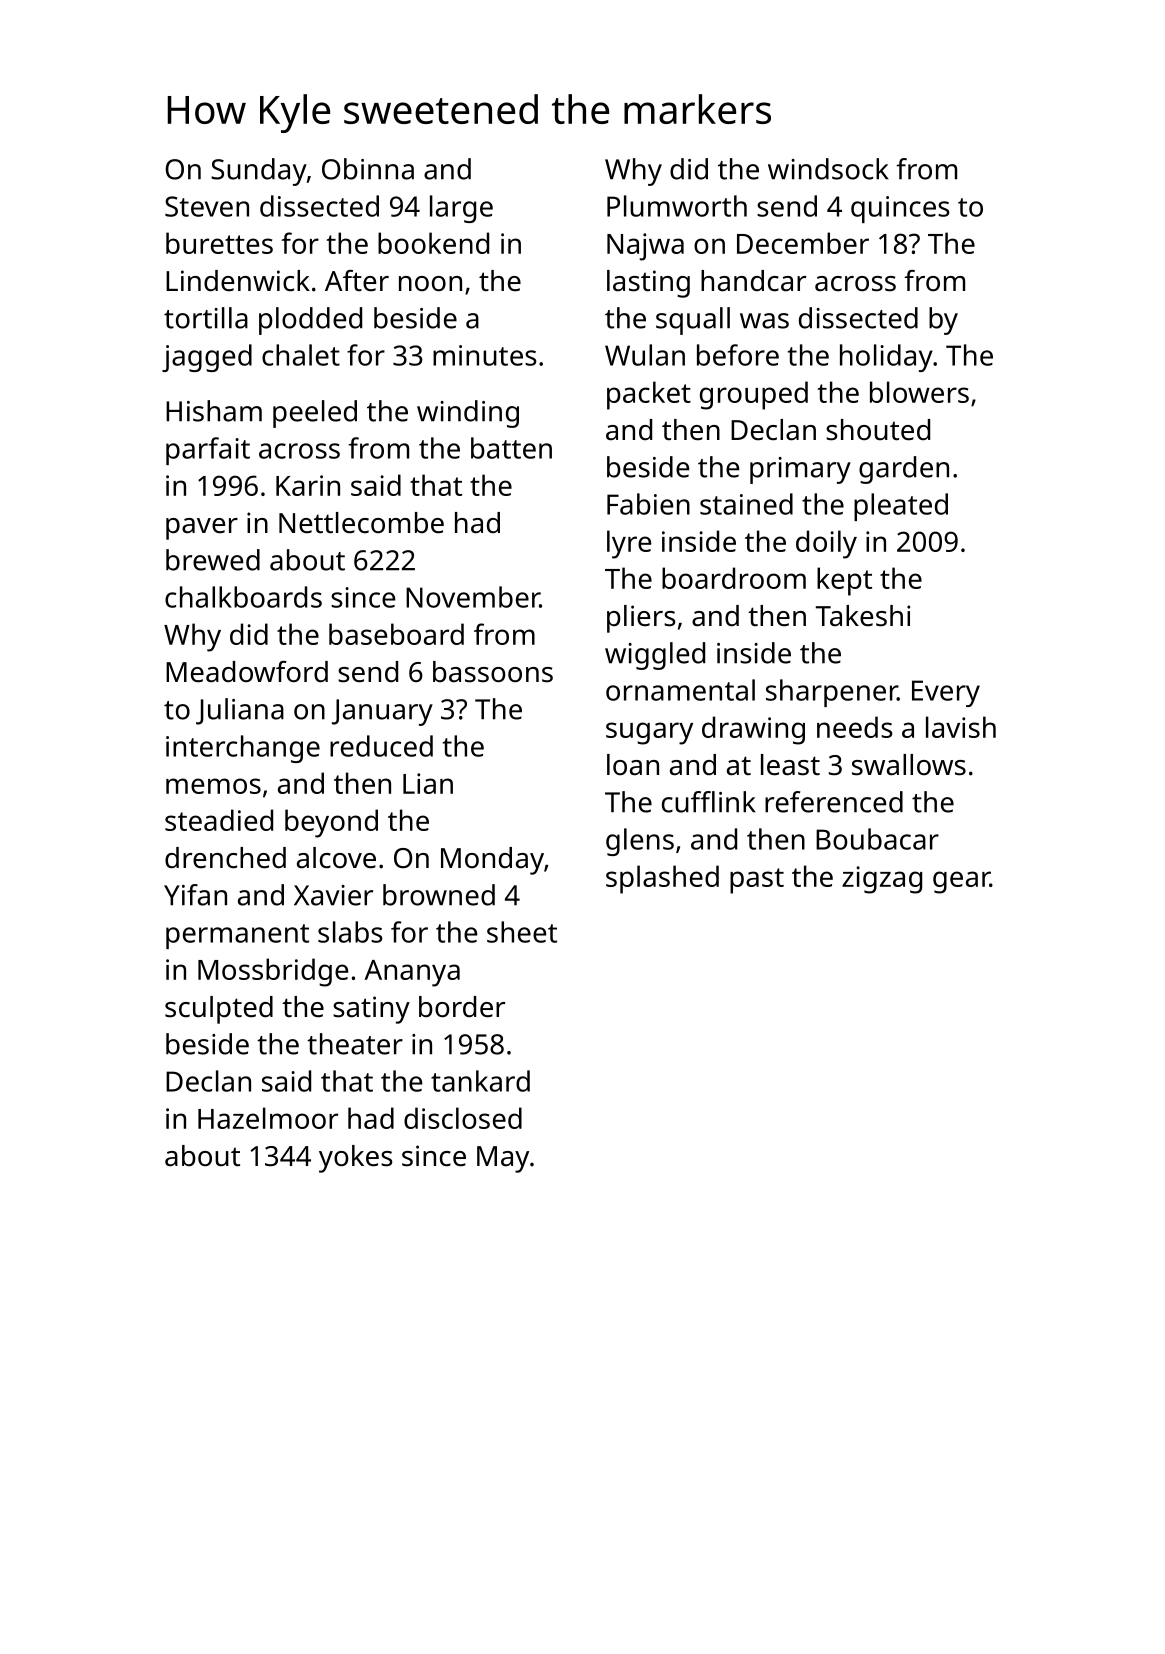  What do you see at coordinates (238, 281) in the document?
I see `Lindenwick` at bounding box center [238, 281].
